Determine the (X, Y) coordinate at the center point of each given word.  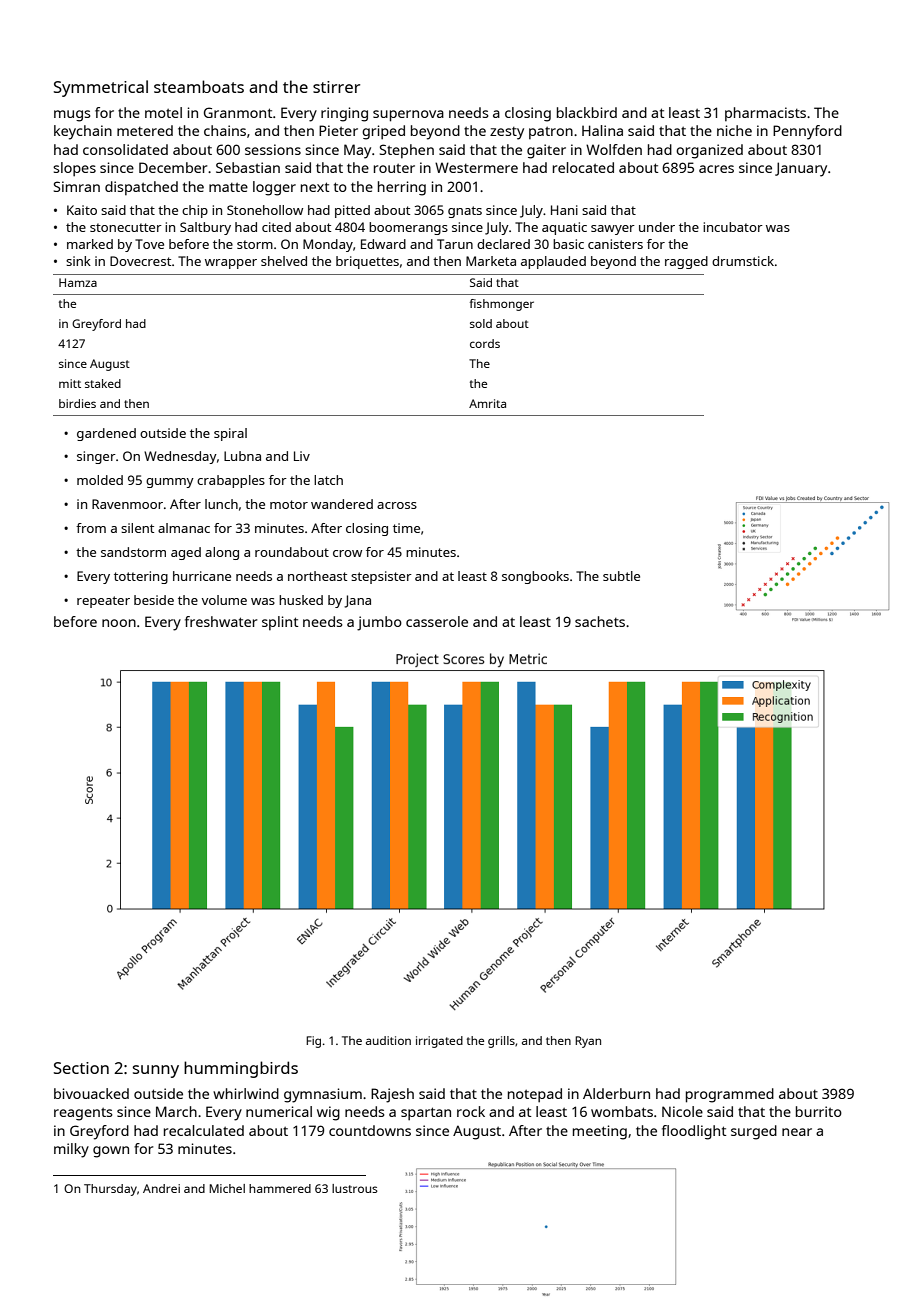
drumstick (743, 261)
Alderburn (616, 1093)
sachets (600, 621)
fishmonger (502, 305)
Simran (77, 186)
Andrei (161, 1188)
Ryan (588, 1042)
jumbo (379, 623)
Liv (302, 456)
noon (119, 623)
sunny (156, 1071)
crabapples (231, 481)
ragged (686, 262)
